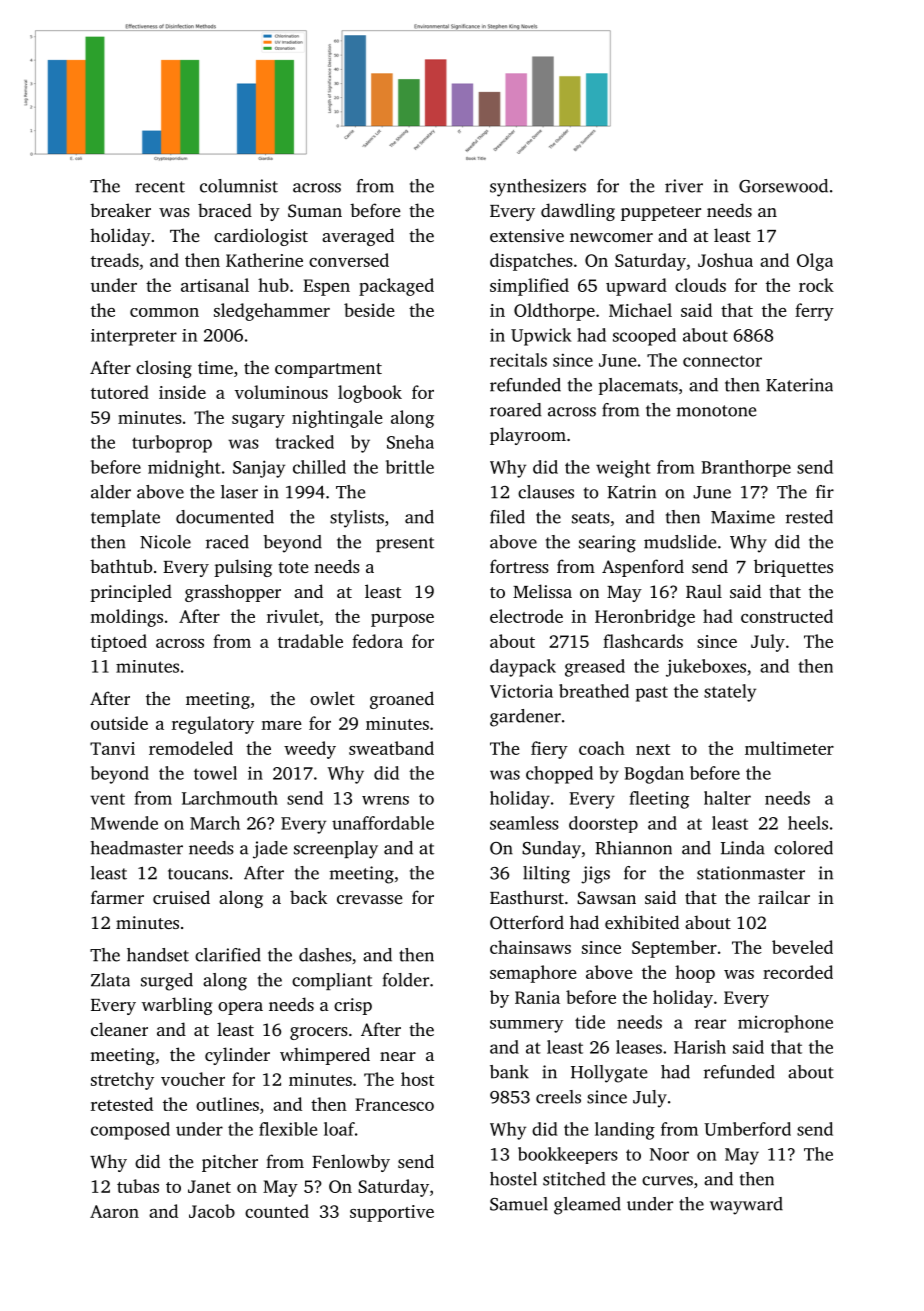 The width and height of the document is (924, 1311). What do you see at coordinates (546, 492) in the document?
I see `clauses` at bounding box center [546, 492].
